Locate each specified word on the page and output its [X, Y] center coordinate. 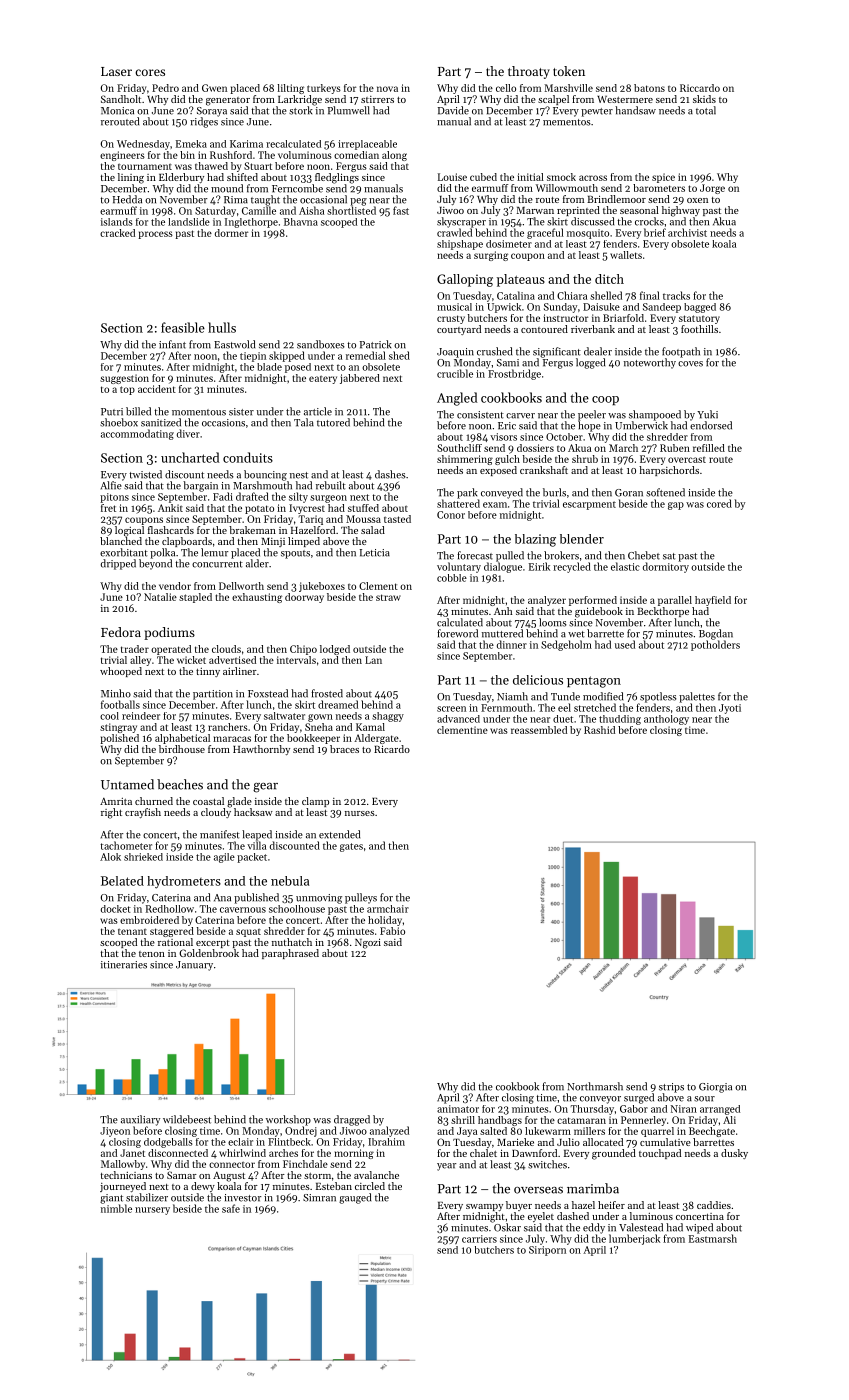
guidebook [599, 612]
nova [387, 89]
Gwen [214, 88]
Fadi [223, 496]
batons [649, 88]
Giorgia [715, 1088]
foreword [457, 633]
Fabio [392, 931]
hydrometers [184, 882]
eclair [240, 1142]
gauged [355, 1198]
